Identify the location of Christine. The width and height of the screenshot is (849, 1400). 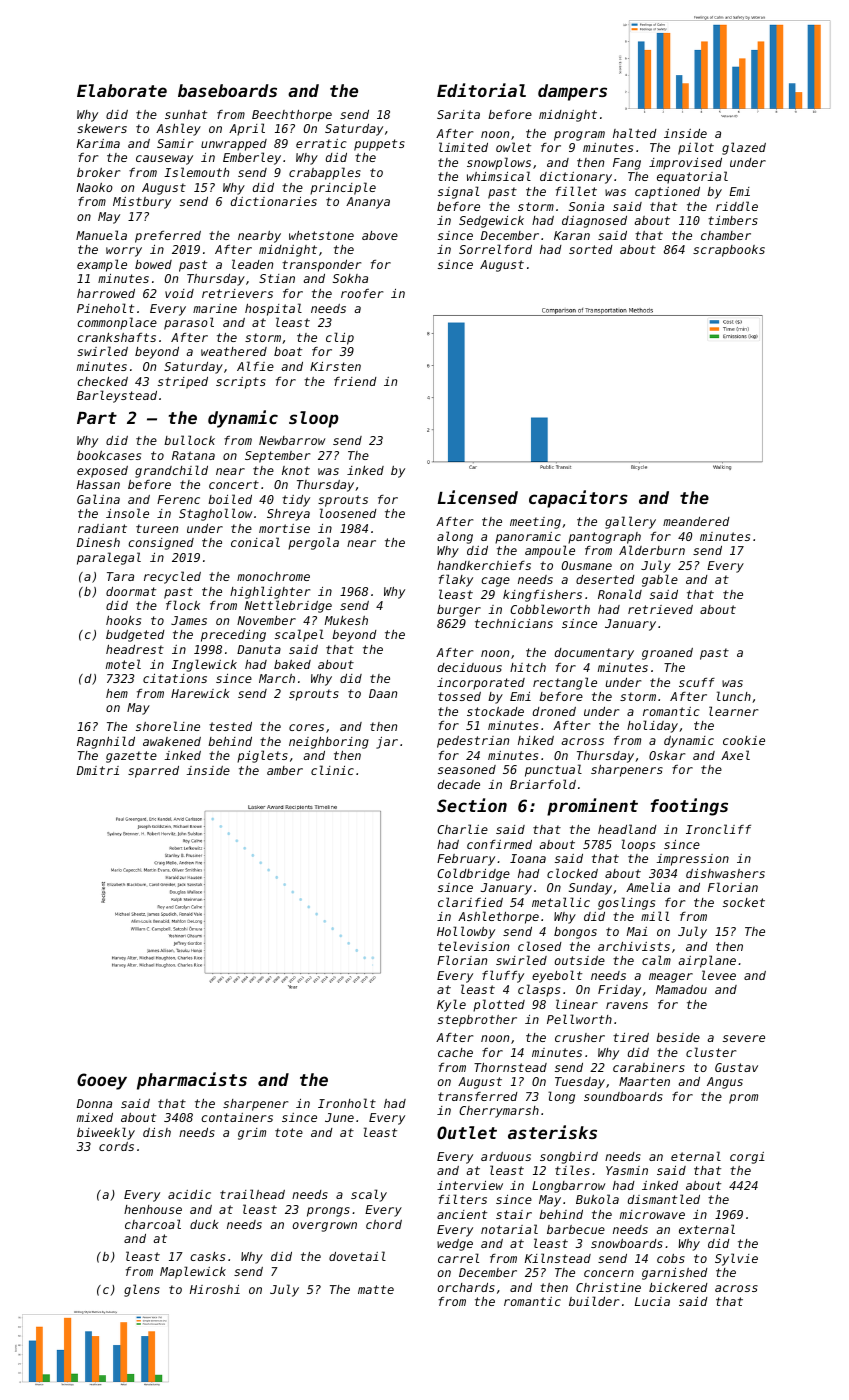
(608, 1287).
